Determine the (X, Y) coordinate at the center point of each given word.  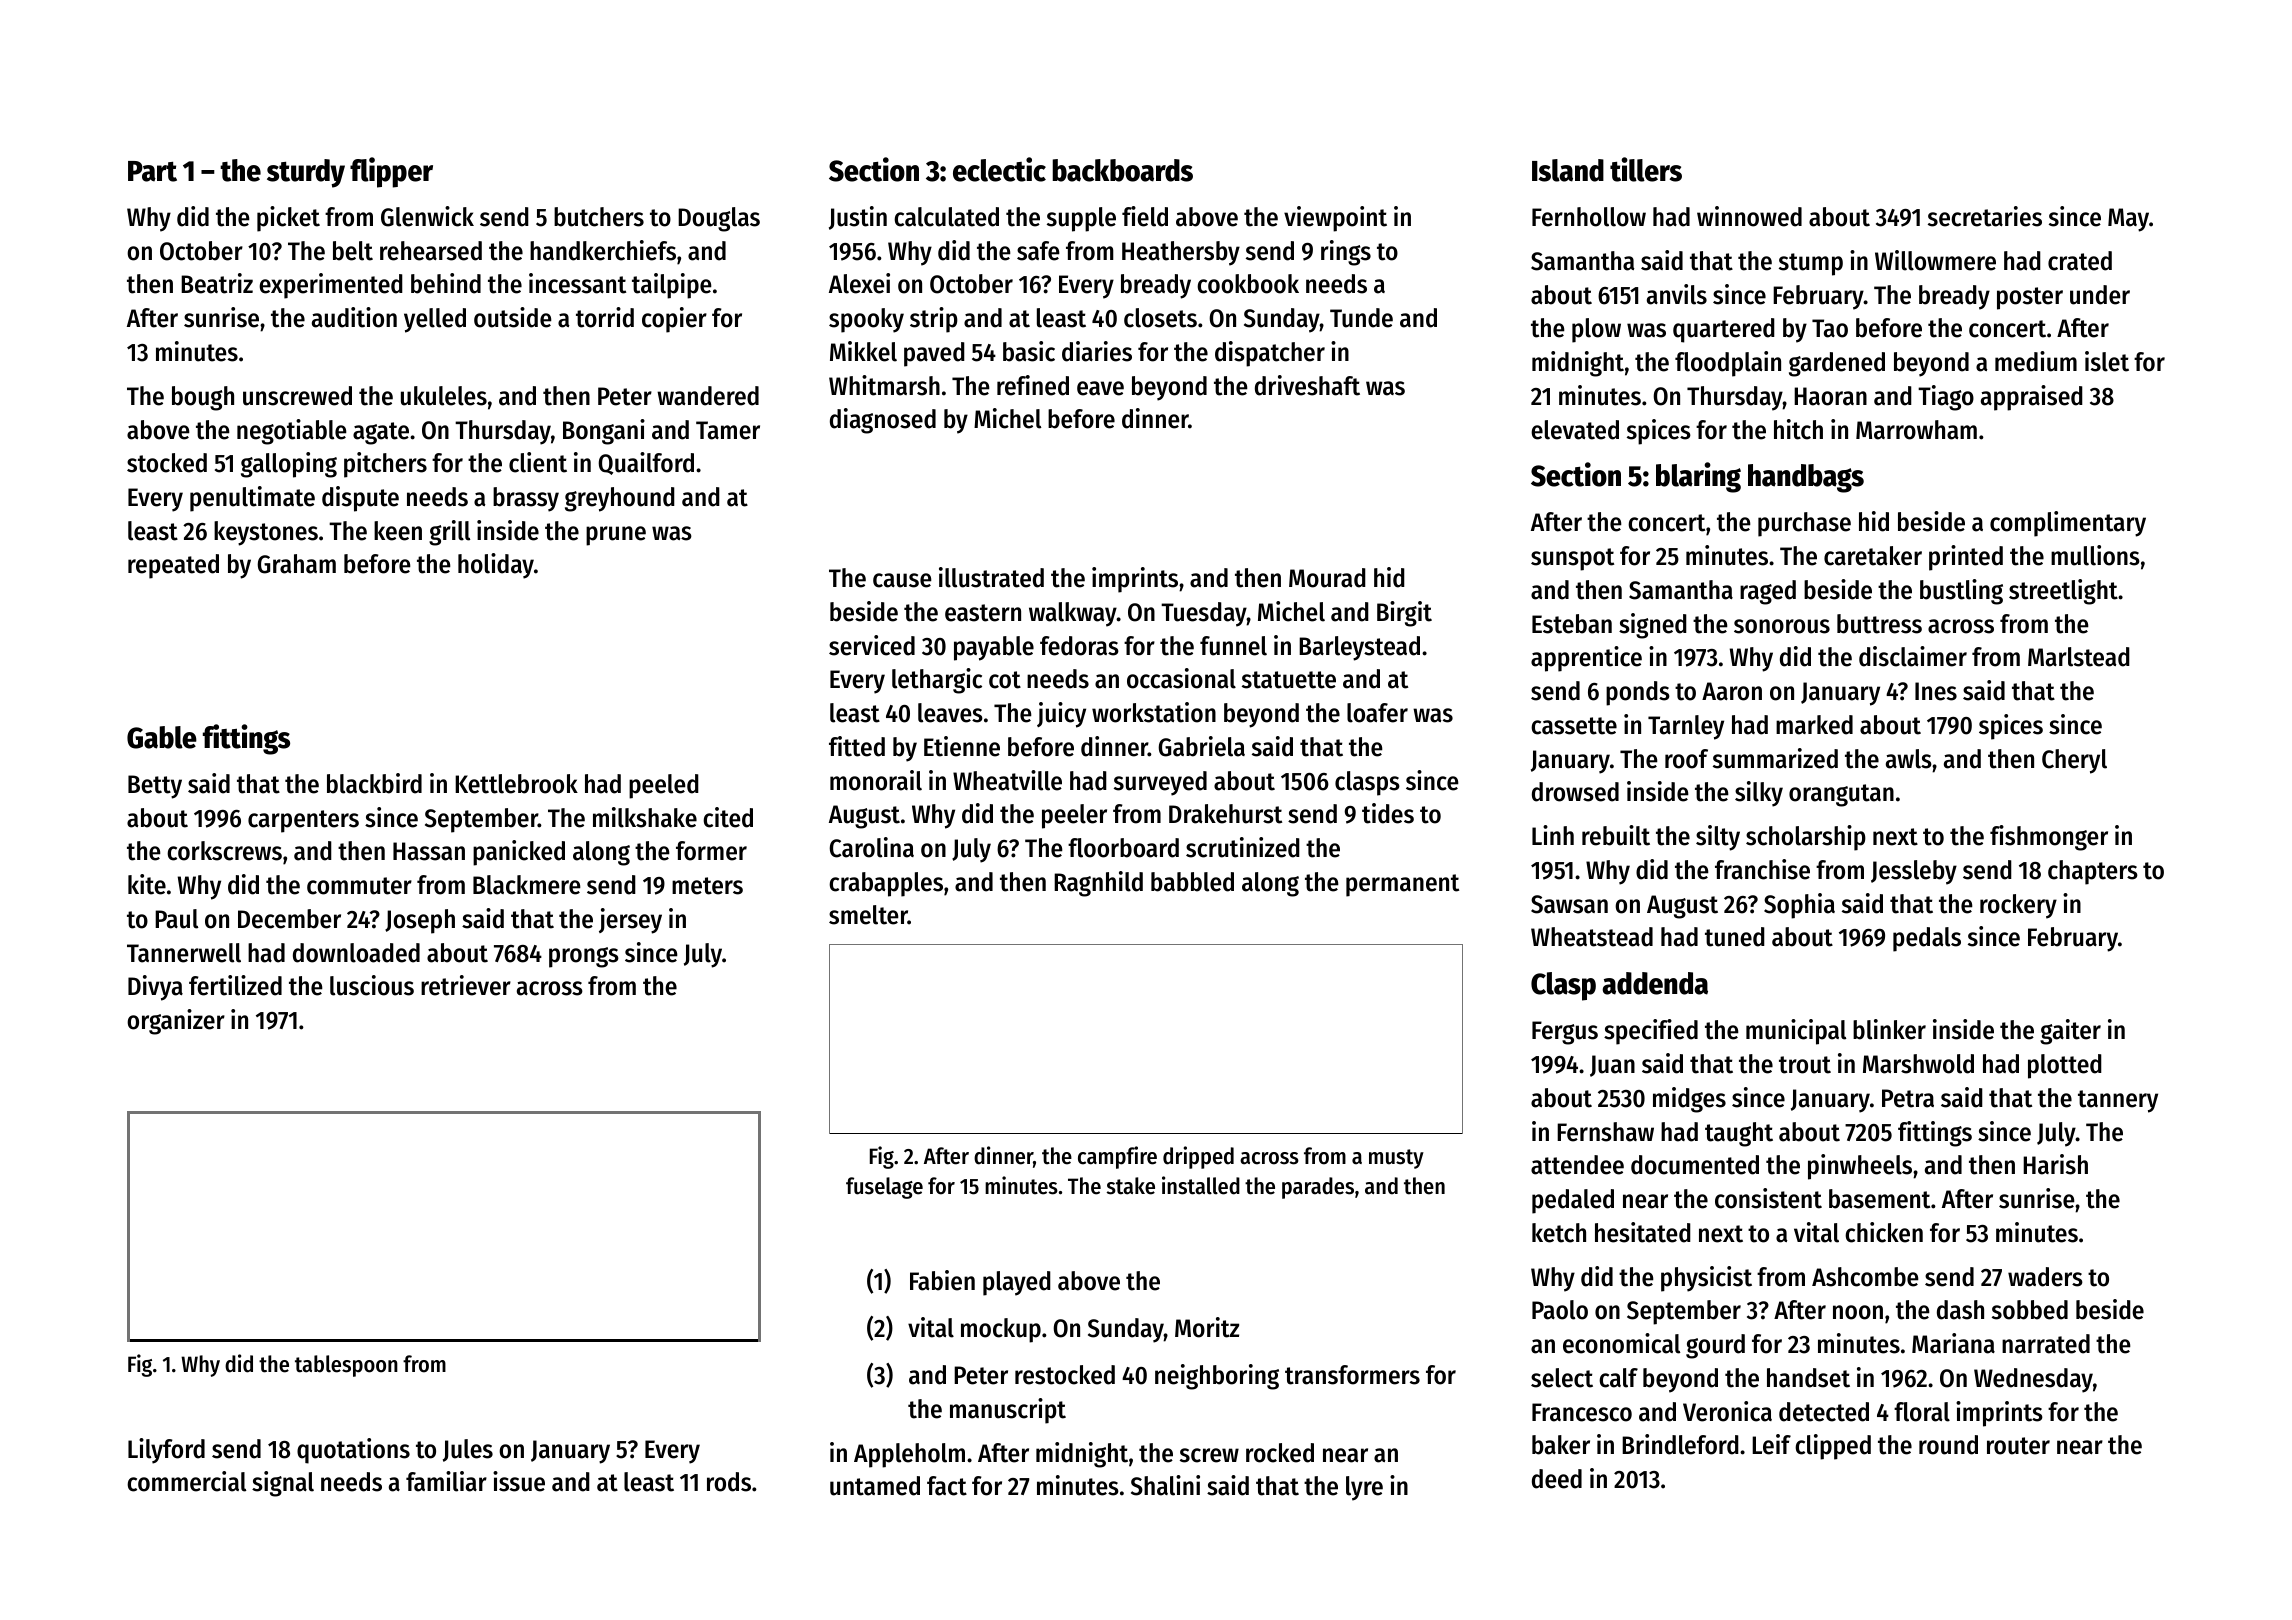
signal (283, 1484)
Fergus (1565, 1033)
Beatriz (217, 283)
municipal (1796, 1032)
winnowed (1749, 216)
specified (1651, 1032)
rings (1346, 253)
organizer (176, 1022)
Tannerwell (184, 953)
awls (1909, 759)
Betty (155, 787)
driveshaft (1307, 385)
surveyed (1160, 783)
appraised (2032, 398)
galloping (289, 465)
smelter (868, 915)
